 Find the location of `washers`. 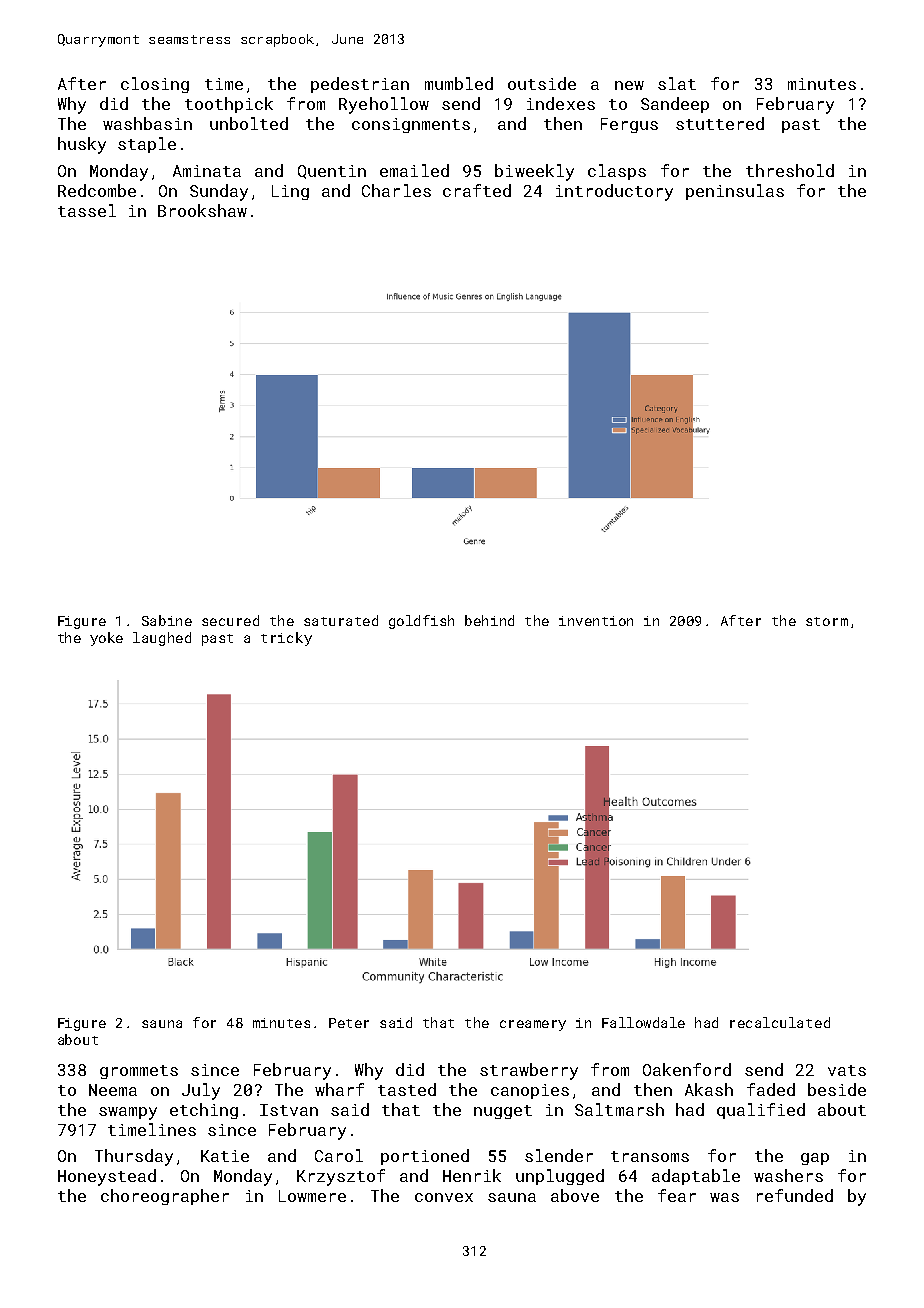

washers is located at coordinates (788, 1175).
